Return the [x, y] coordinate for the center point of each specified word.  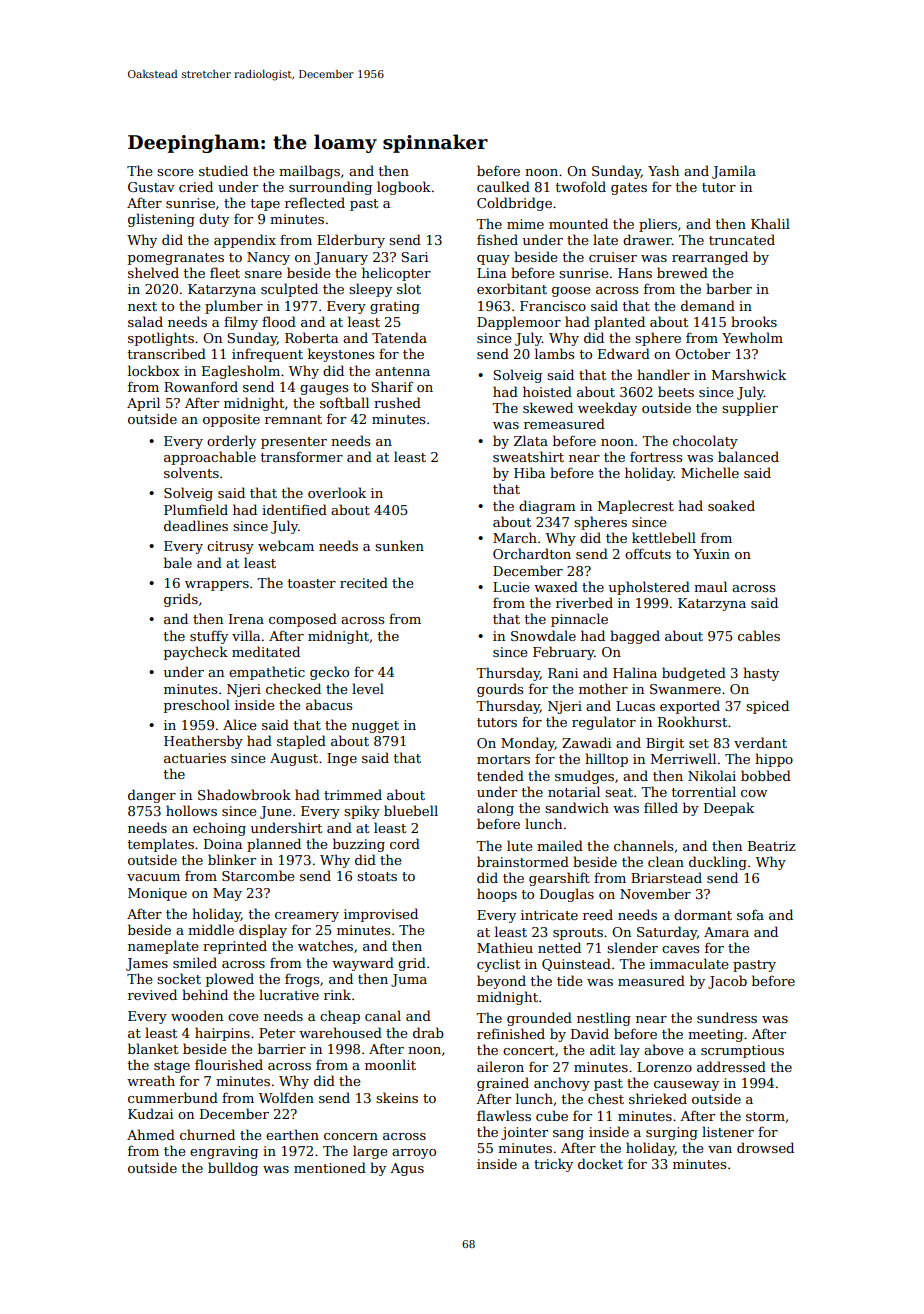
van [720, 1149]
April [143, 404]
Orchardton [532, 553]
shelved [153, 272]
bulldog [233, 1169]
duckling [718, 863]
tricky [553, 1165]
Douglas [567, 895]
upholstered [649, 588]
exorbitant [512, 288]
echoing [219, 829]
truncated [742, 239]
